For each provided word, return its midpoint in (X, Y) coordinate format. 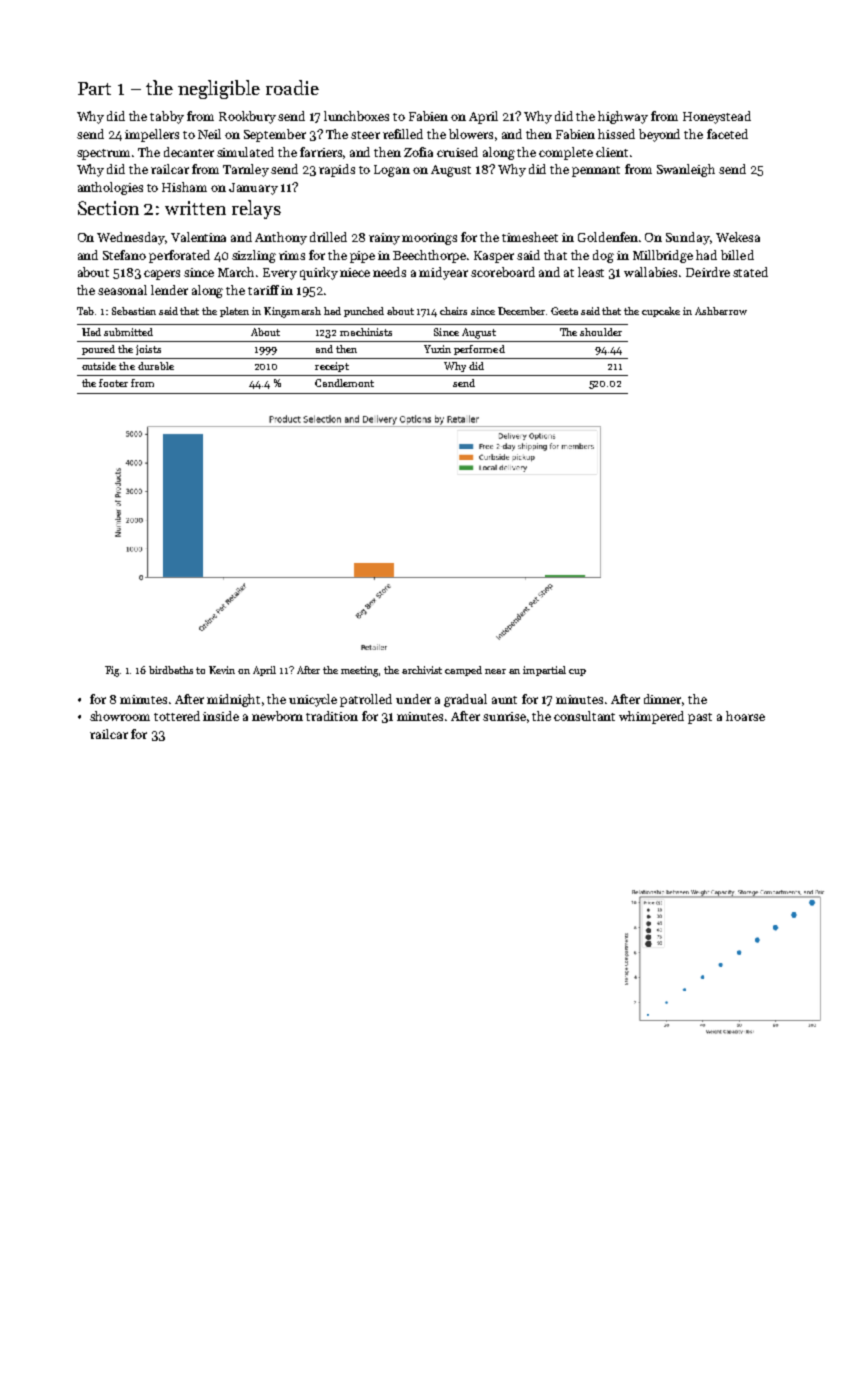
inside (221, 716)
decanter (189, 152)
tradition (332, 716)
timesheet (530, 237)
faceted (727, 134)
